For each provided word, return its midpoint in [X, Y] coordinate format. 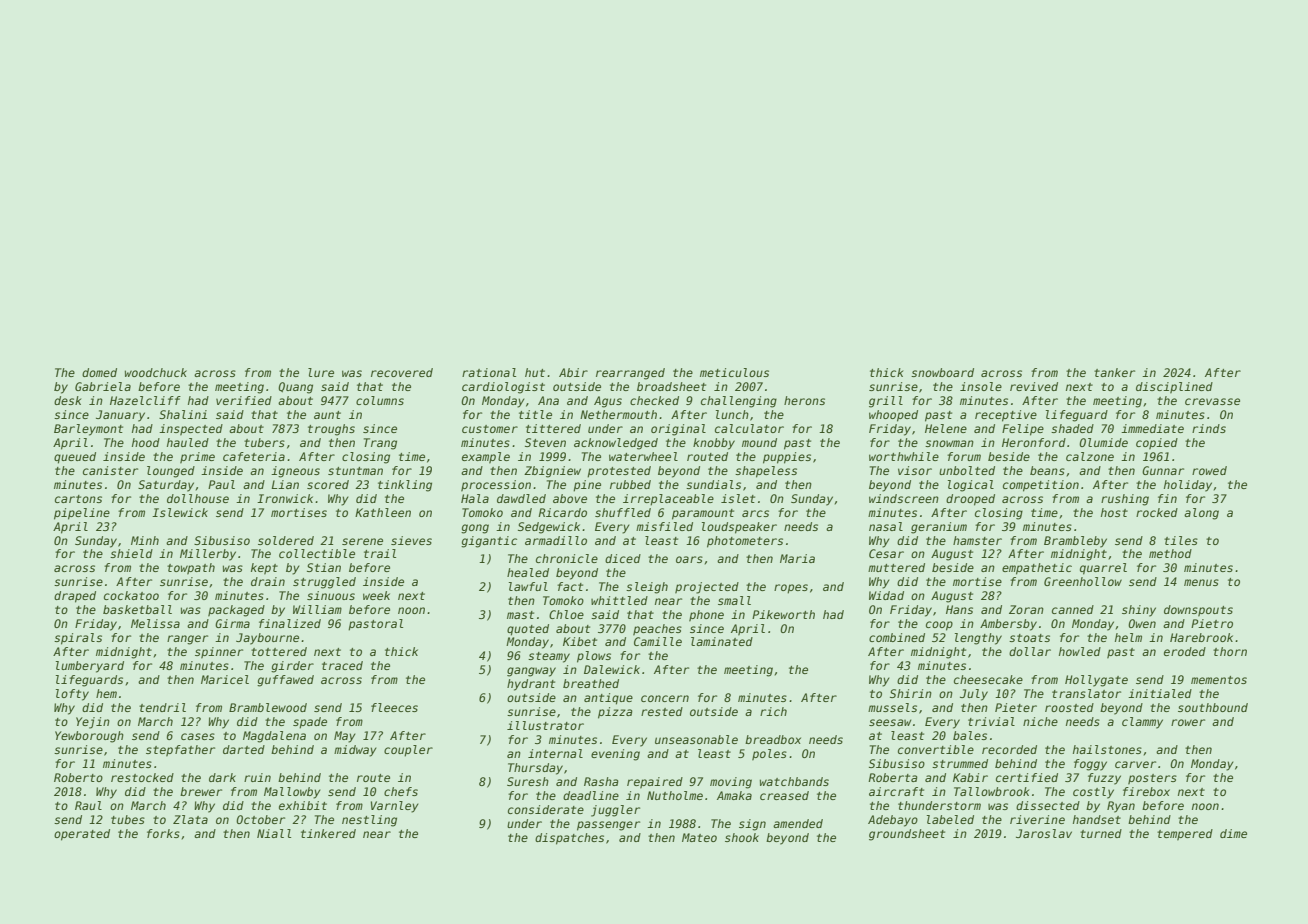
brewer [201, 791]
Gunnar [1163, 470]
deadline [591, 795]
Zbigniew [552, 472]
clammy [1142, 723]
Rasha [601, 781]
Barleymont [88, 430]
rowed [1209, 470]
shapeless [766, 472]
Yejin [93, 723]
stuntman [355, 471]
